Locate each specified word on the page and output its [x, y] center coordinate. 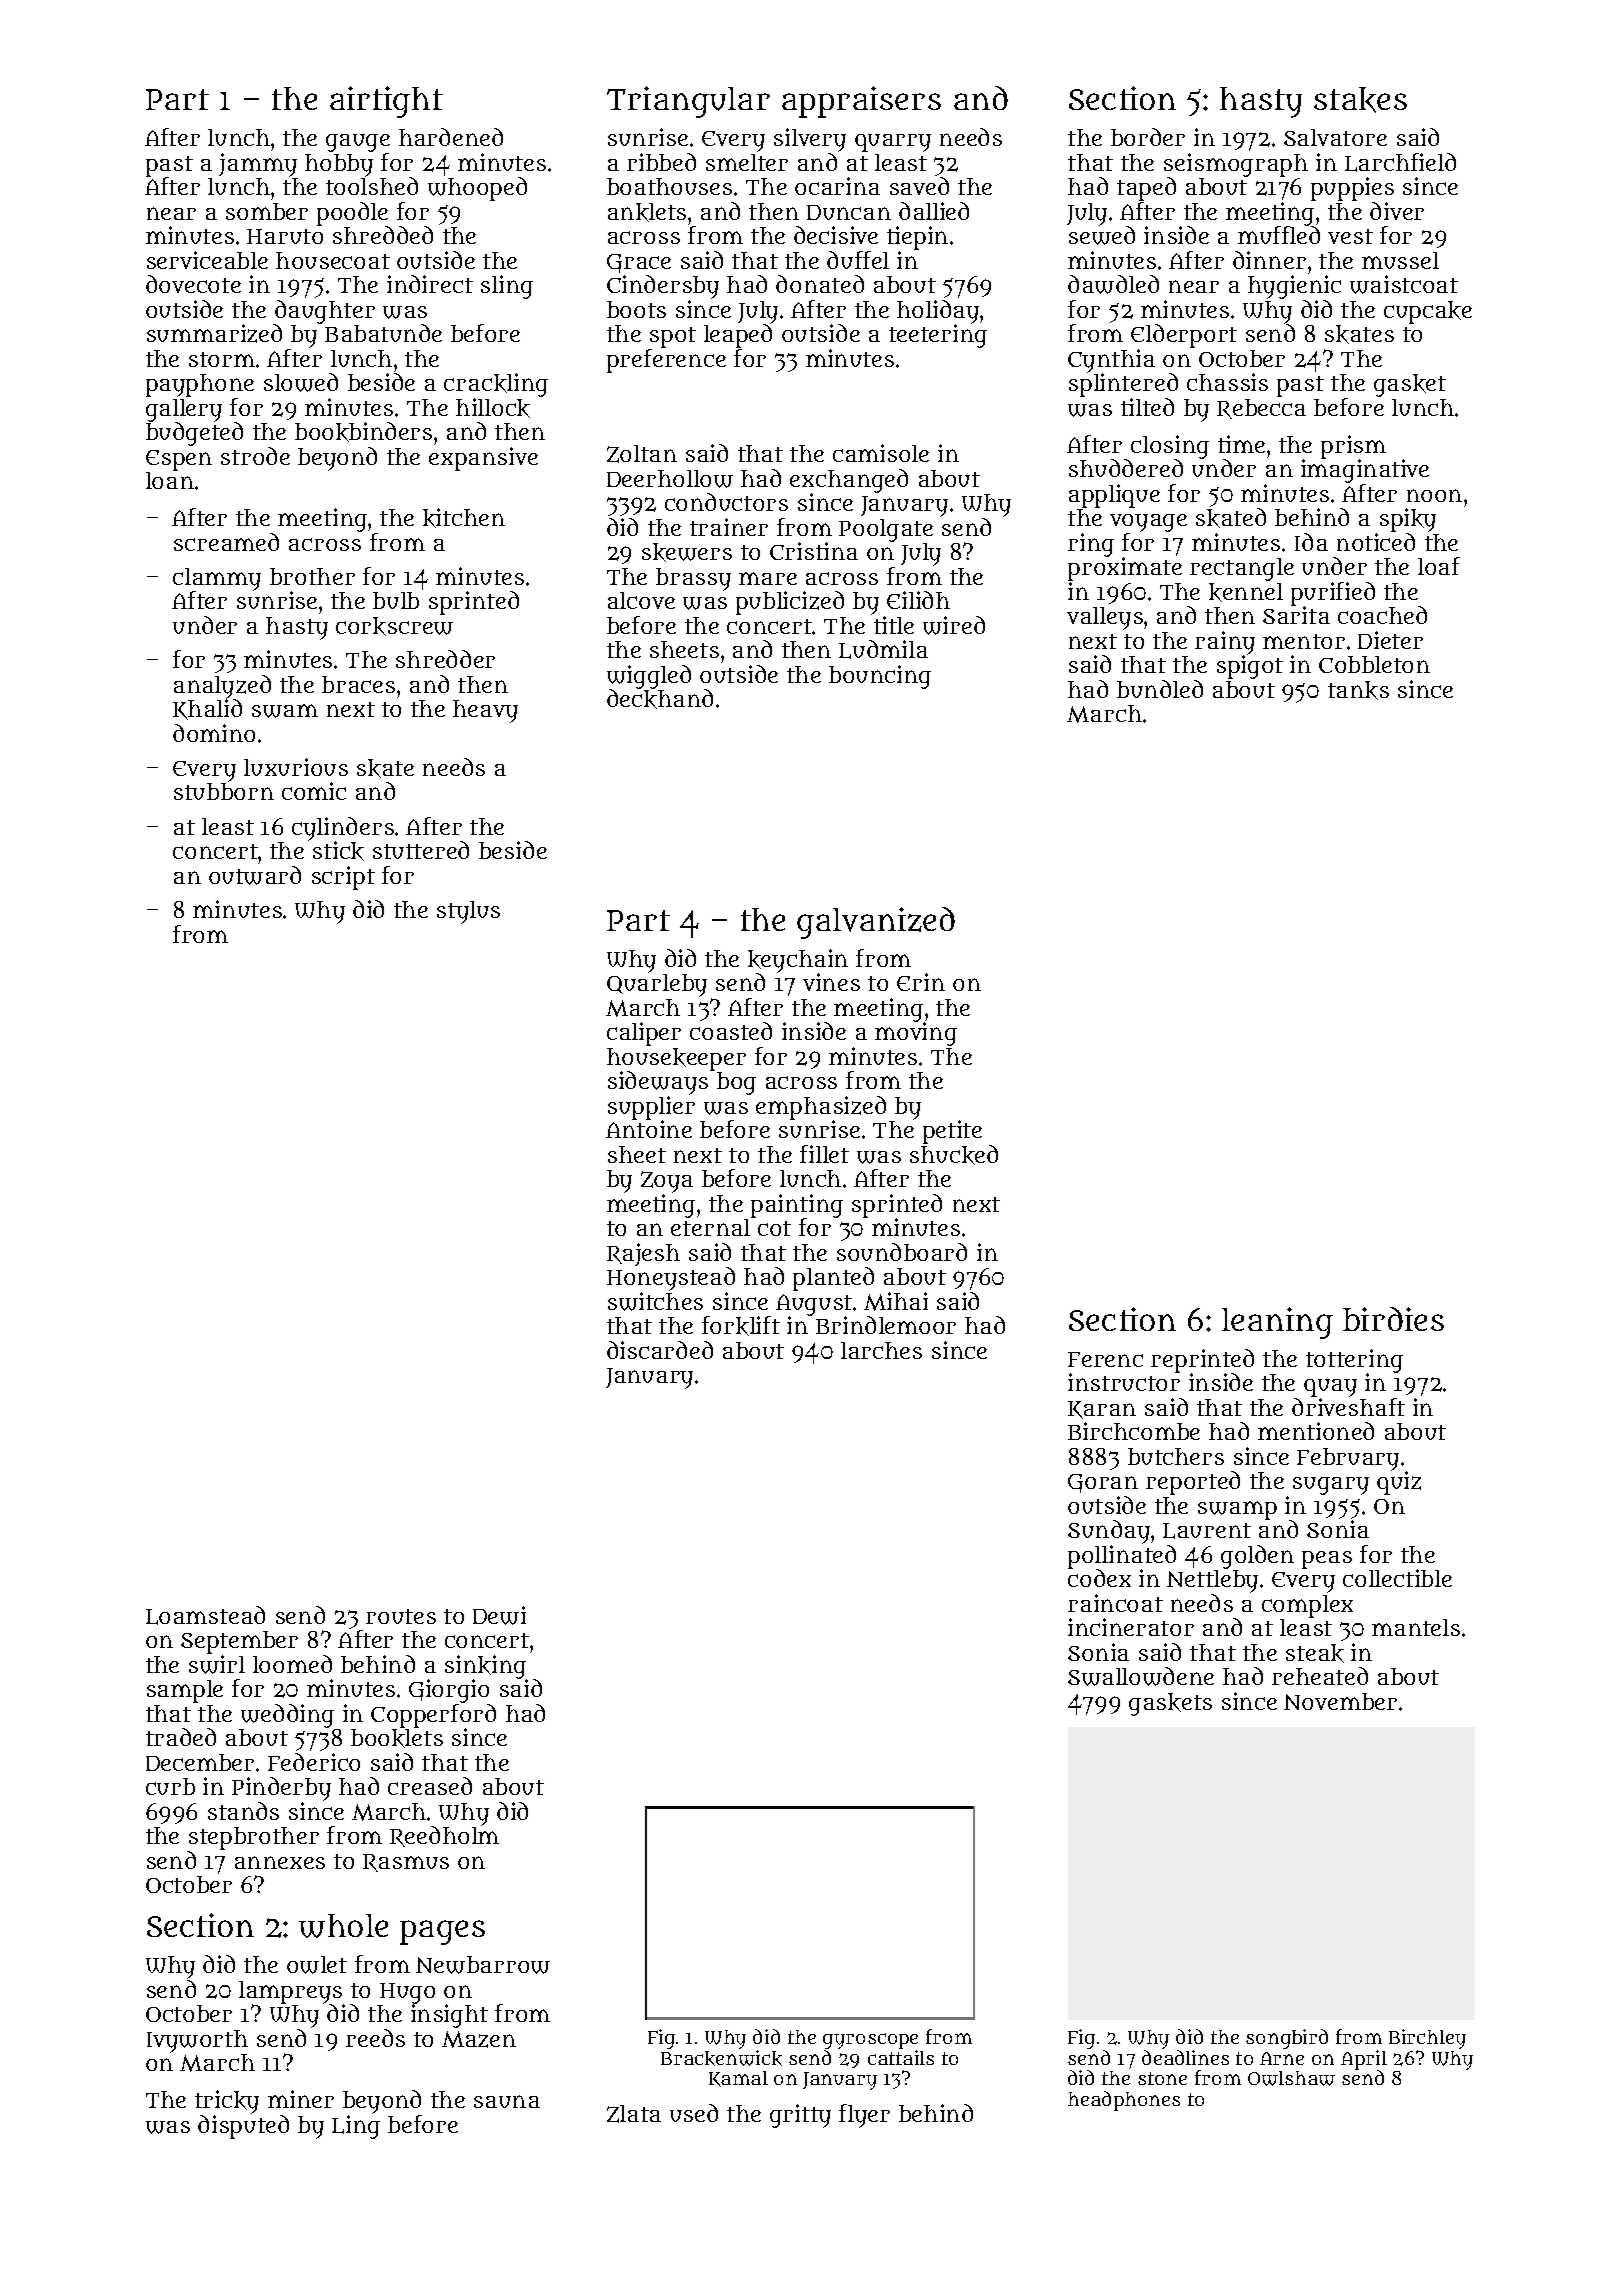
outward [255, 875]
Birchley [1427, 2039]
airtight [386, 102]
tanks [1358, 690]
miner [301, 2099]
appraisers [861, 102]
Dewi [499, 1615]
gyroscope [870, 2041]
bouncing [880, 677]
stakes [1360, 100]
